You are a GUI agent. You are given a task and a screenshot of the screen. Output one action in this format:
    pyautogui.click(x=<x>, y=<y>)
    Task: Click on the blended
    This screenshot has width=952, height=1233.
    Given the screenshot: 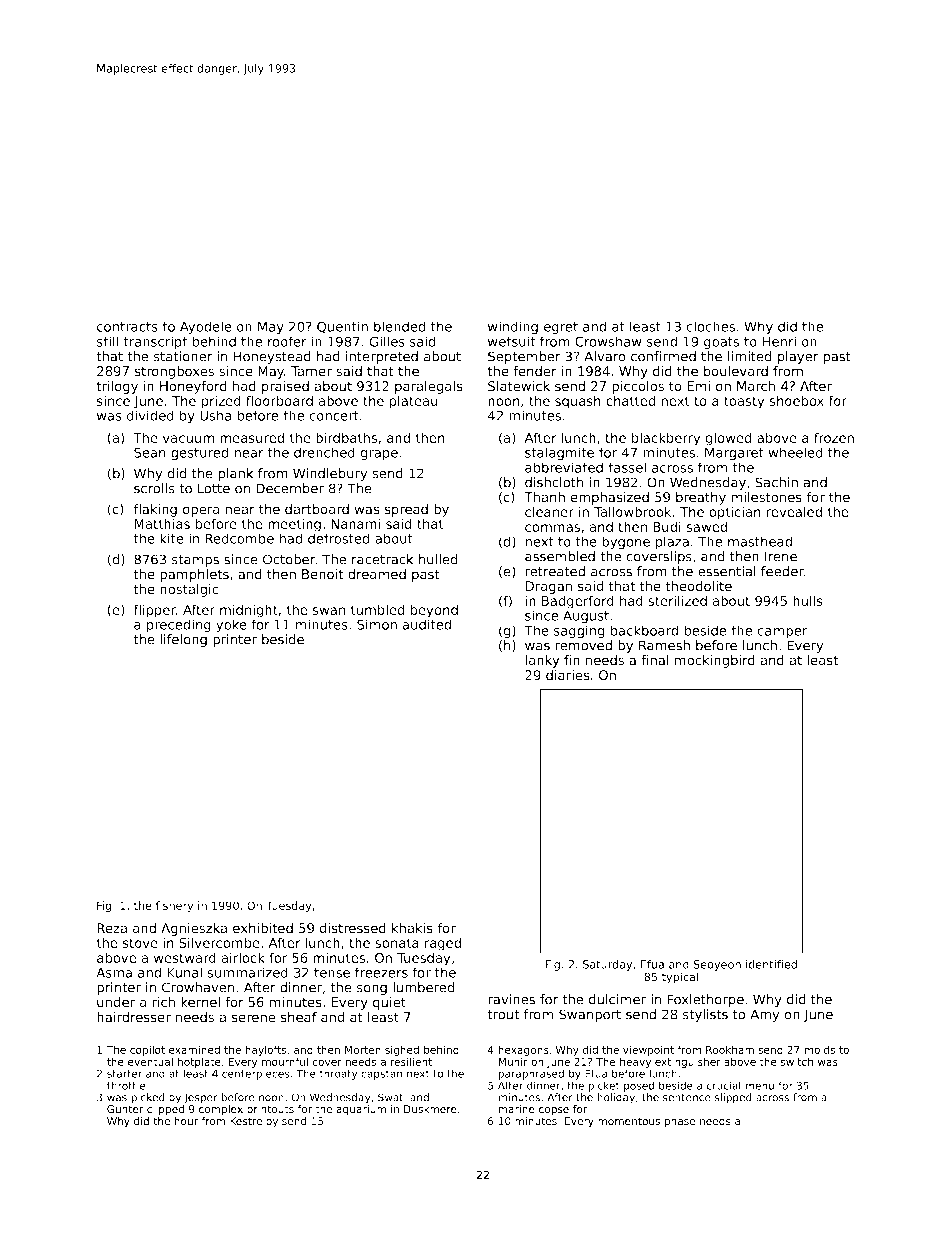 What is the action you would take?
    pyautogui.click(x=400, y=326)
